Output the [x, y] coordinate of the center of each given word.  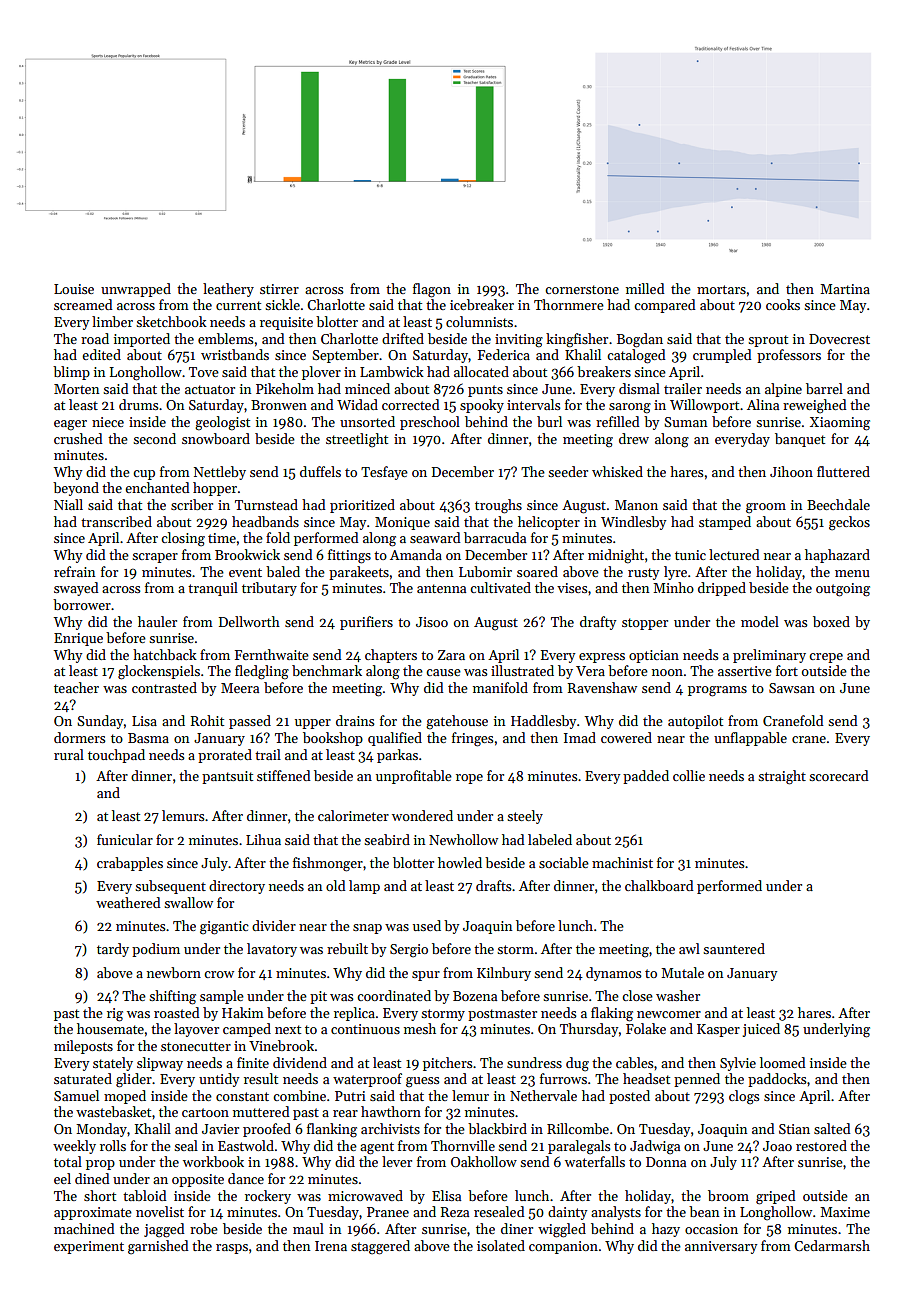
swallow [188, 902]
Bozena [475, 996]
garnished [158, 1247]
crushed [78, 438]
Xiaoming [840, 424]
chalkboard [659, 885]
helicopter [549, 523]
